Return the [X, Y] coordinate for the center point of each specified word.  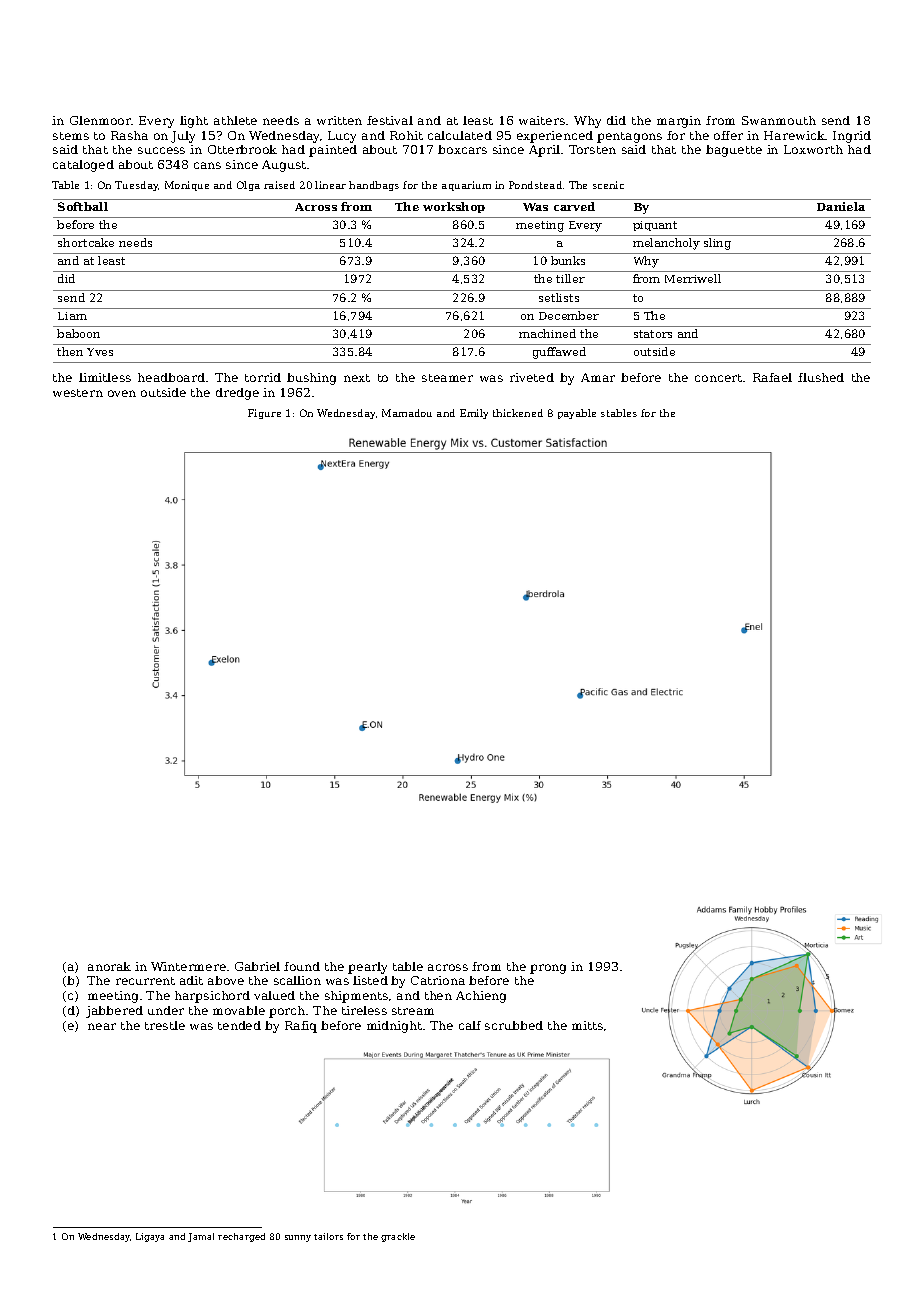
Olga [248, 186]
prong [548, 969]
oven [122, 393]
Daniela [841, 206]
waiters [542, 120]
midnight [394, 1027]
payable [577, 414]
